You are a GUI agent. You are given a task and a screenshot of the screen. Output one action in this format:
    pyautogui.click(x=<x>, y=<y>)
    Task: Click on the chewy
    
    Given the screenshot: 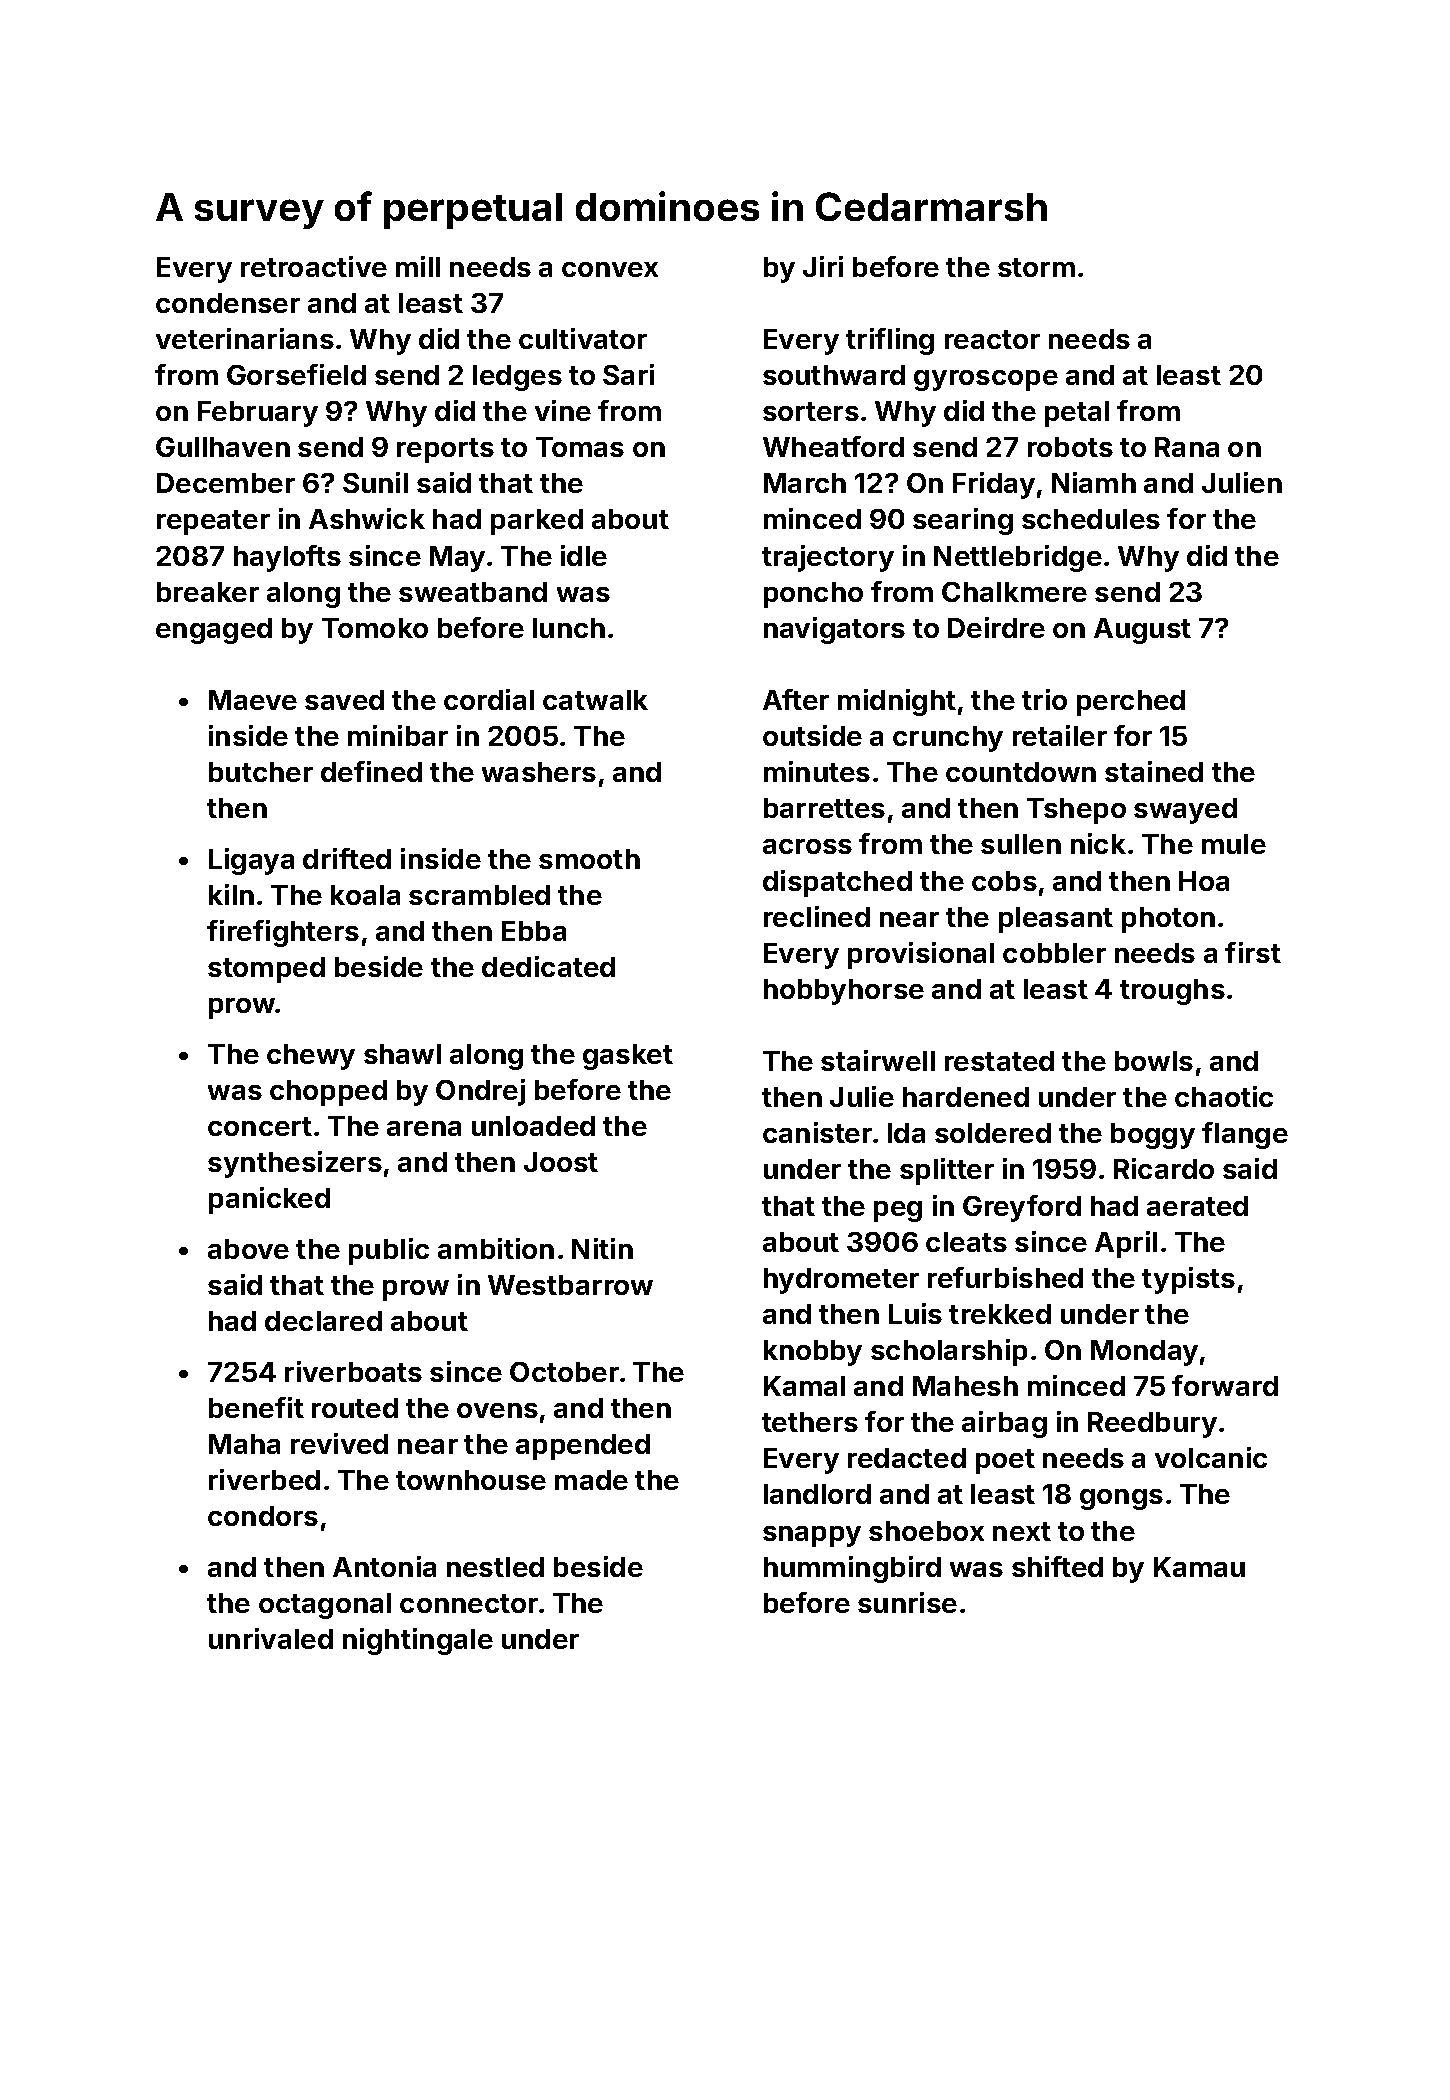 What is the action you would take?
    pyautogui.click(x=311, y=1057)
